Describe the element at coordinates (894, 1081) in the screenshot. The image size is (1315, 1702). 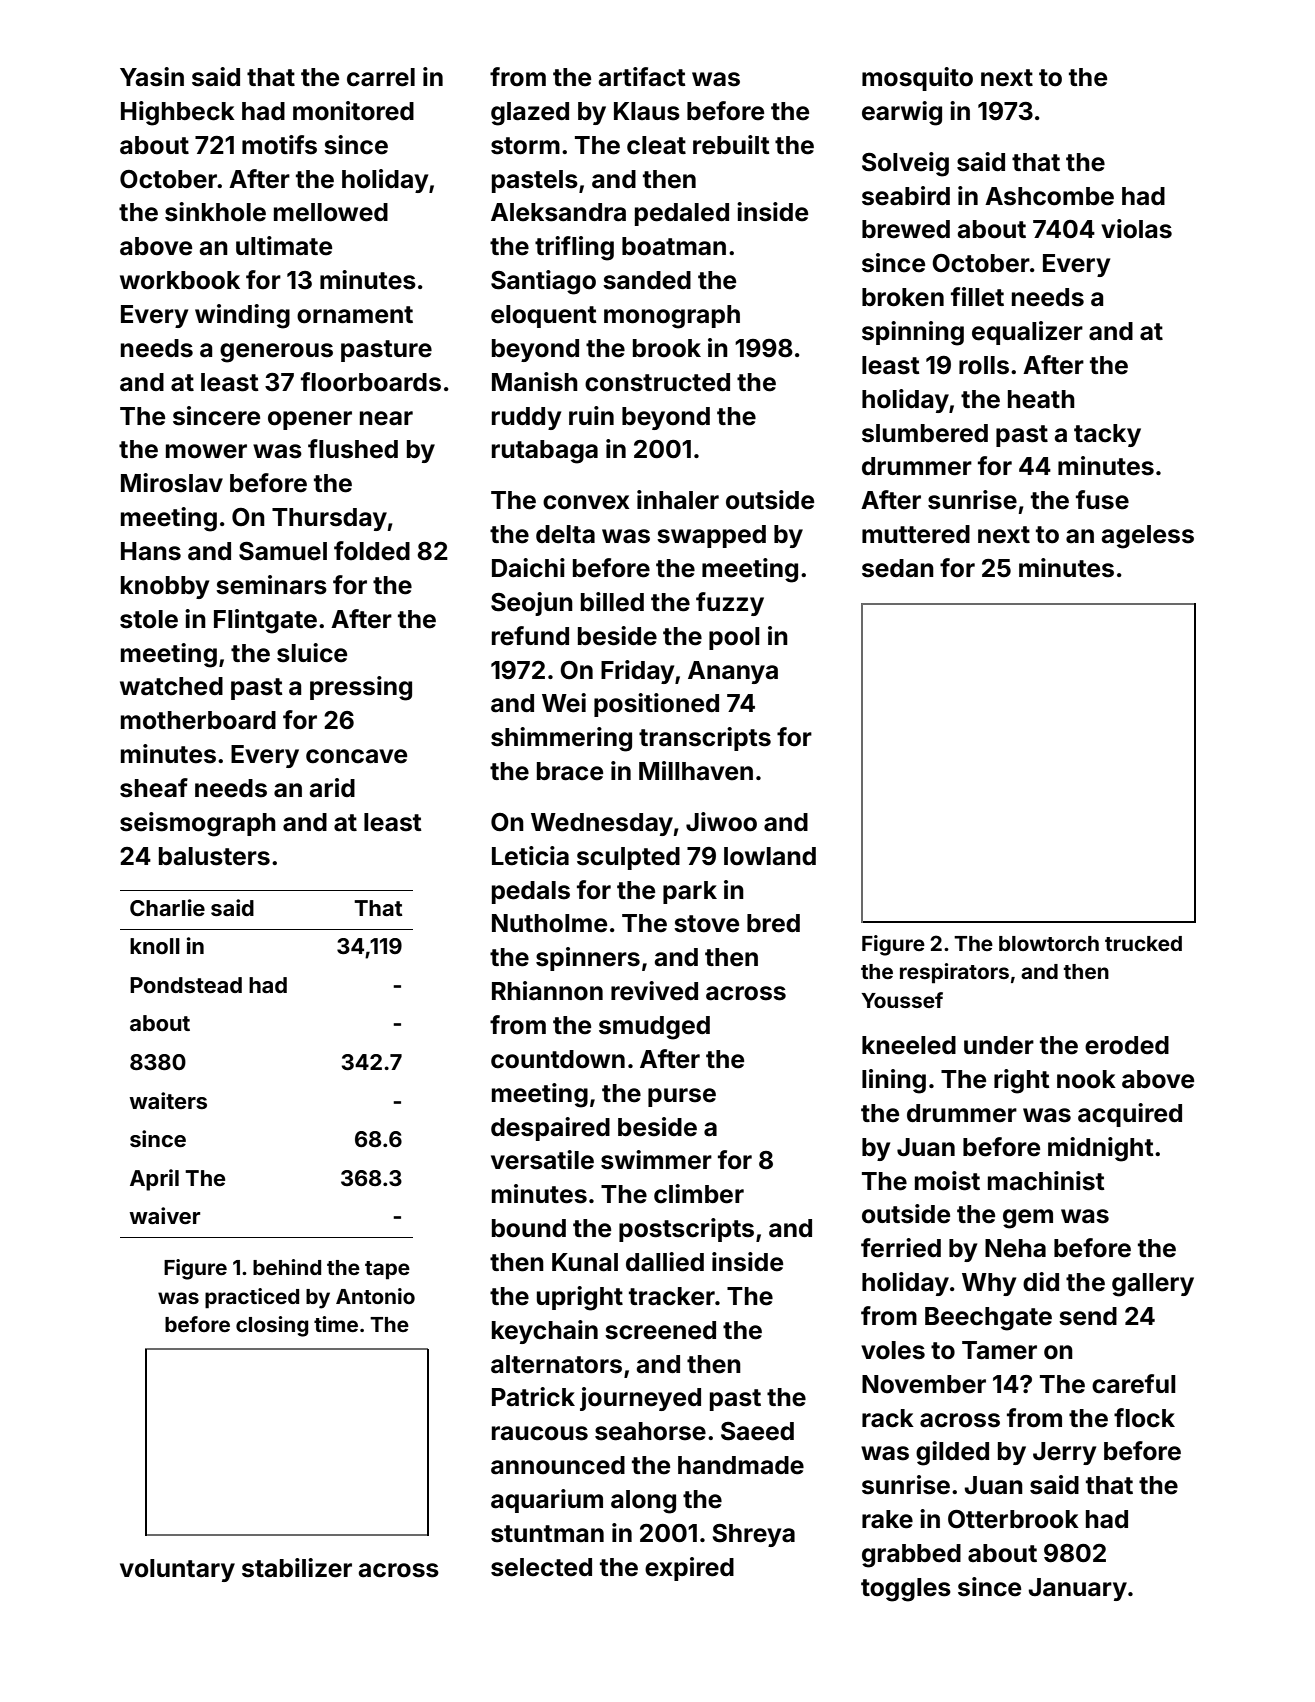
I see `lining` at that location.
